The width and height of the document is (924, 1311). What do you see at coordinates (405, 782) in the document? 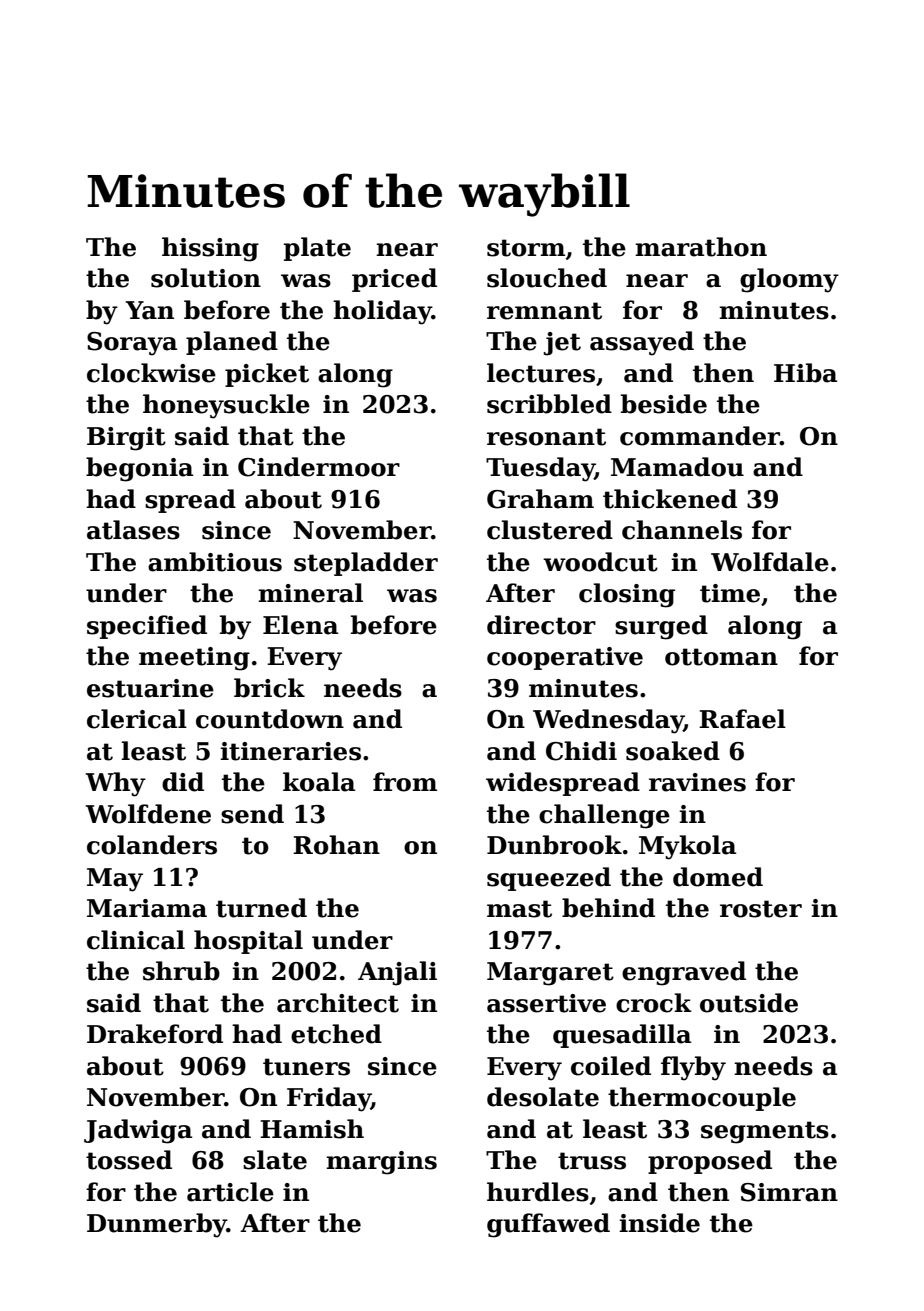
I see `from` at bounding box center [405, 782].
